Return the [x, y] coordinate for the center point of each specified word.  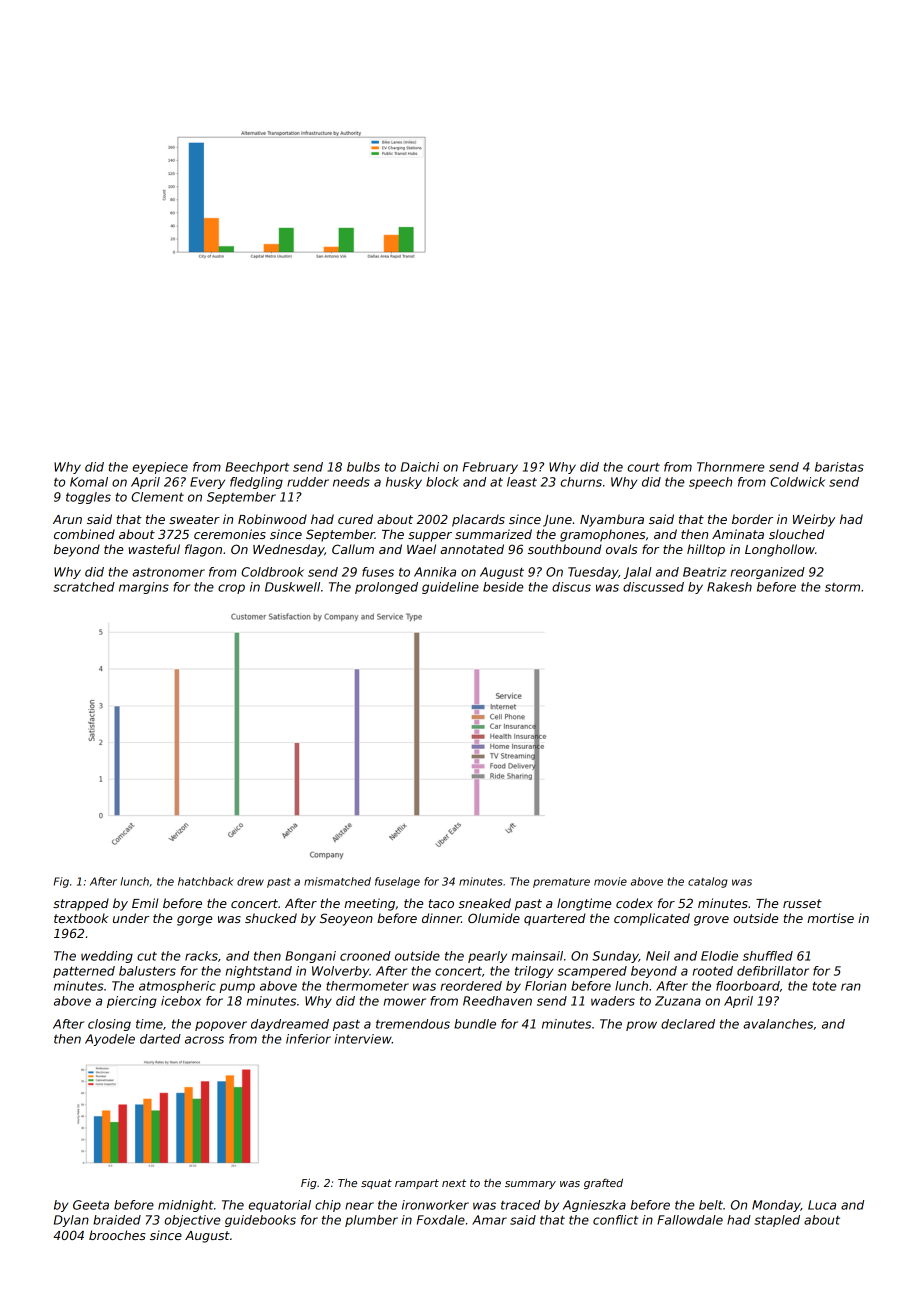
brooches [117, 1235]
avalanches [778, 1024]
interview [363, 1039]
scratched [84, 587]
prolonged [386, 588]
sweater [194, 519]
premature [561, 883]
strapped [81, 904]
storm [842, 587]
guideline [450, 588]
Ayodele [110, 1040]
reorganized [768, 573]
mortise [830, 918]
